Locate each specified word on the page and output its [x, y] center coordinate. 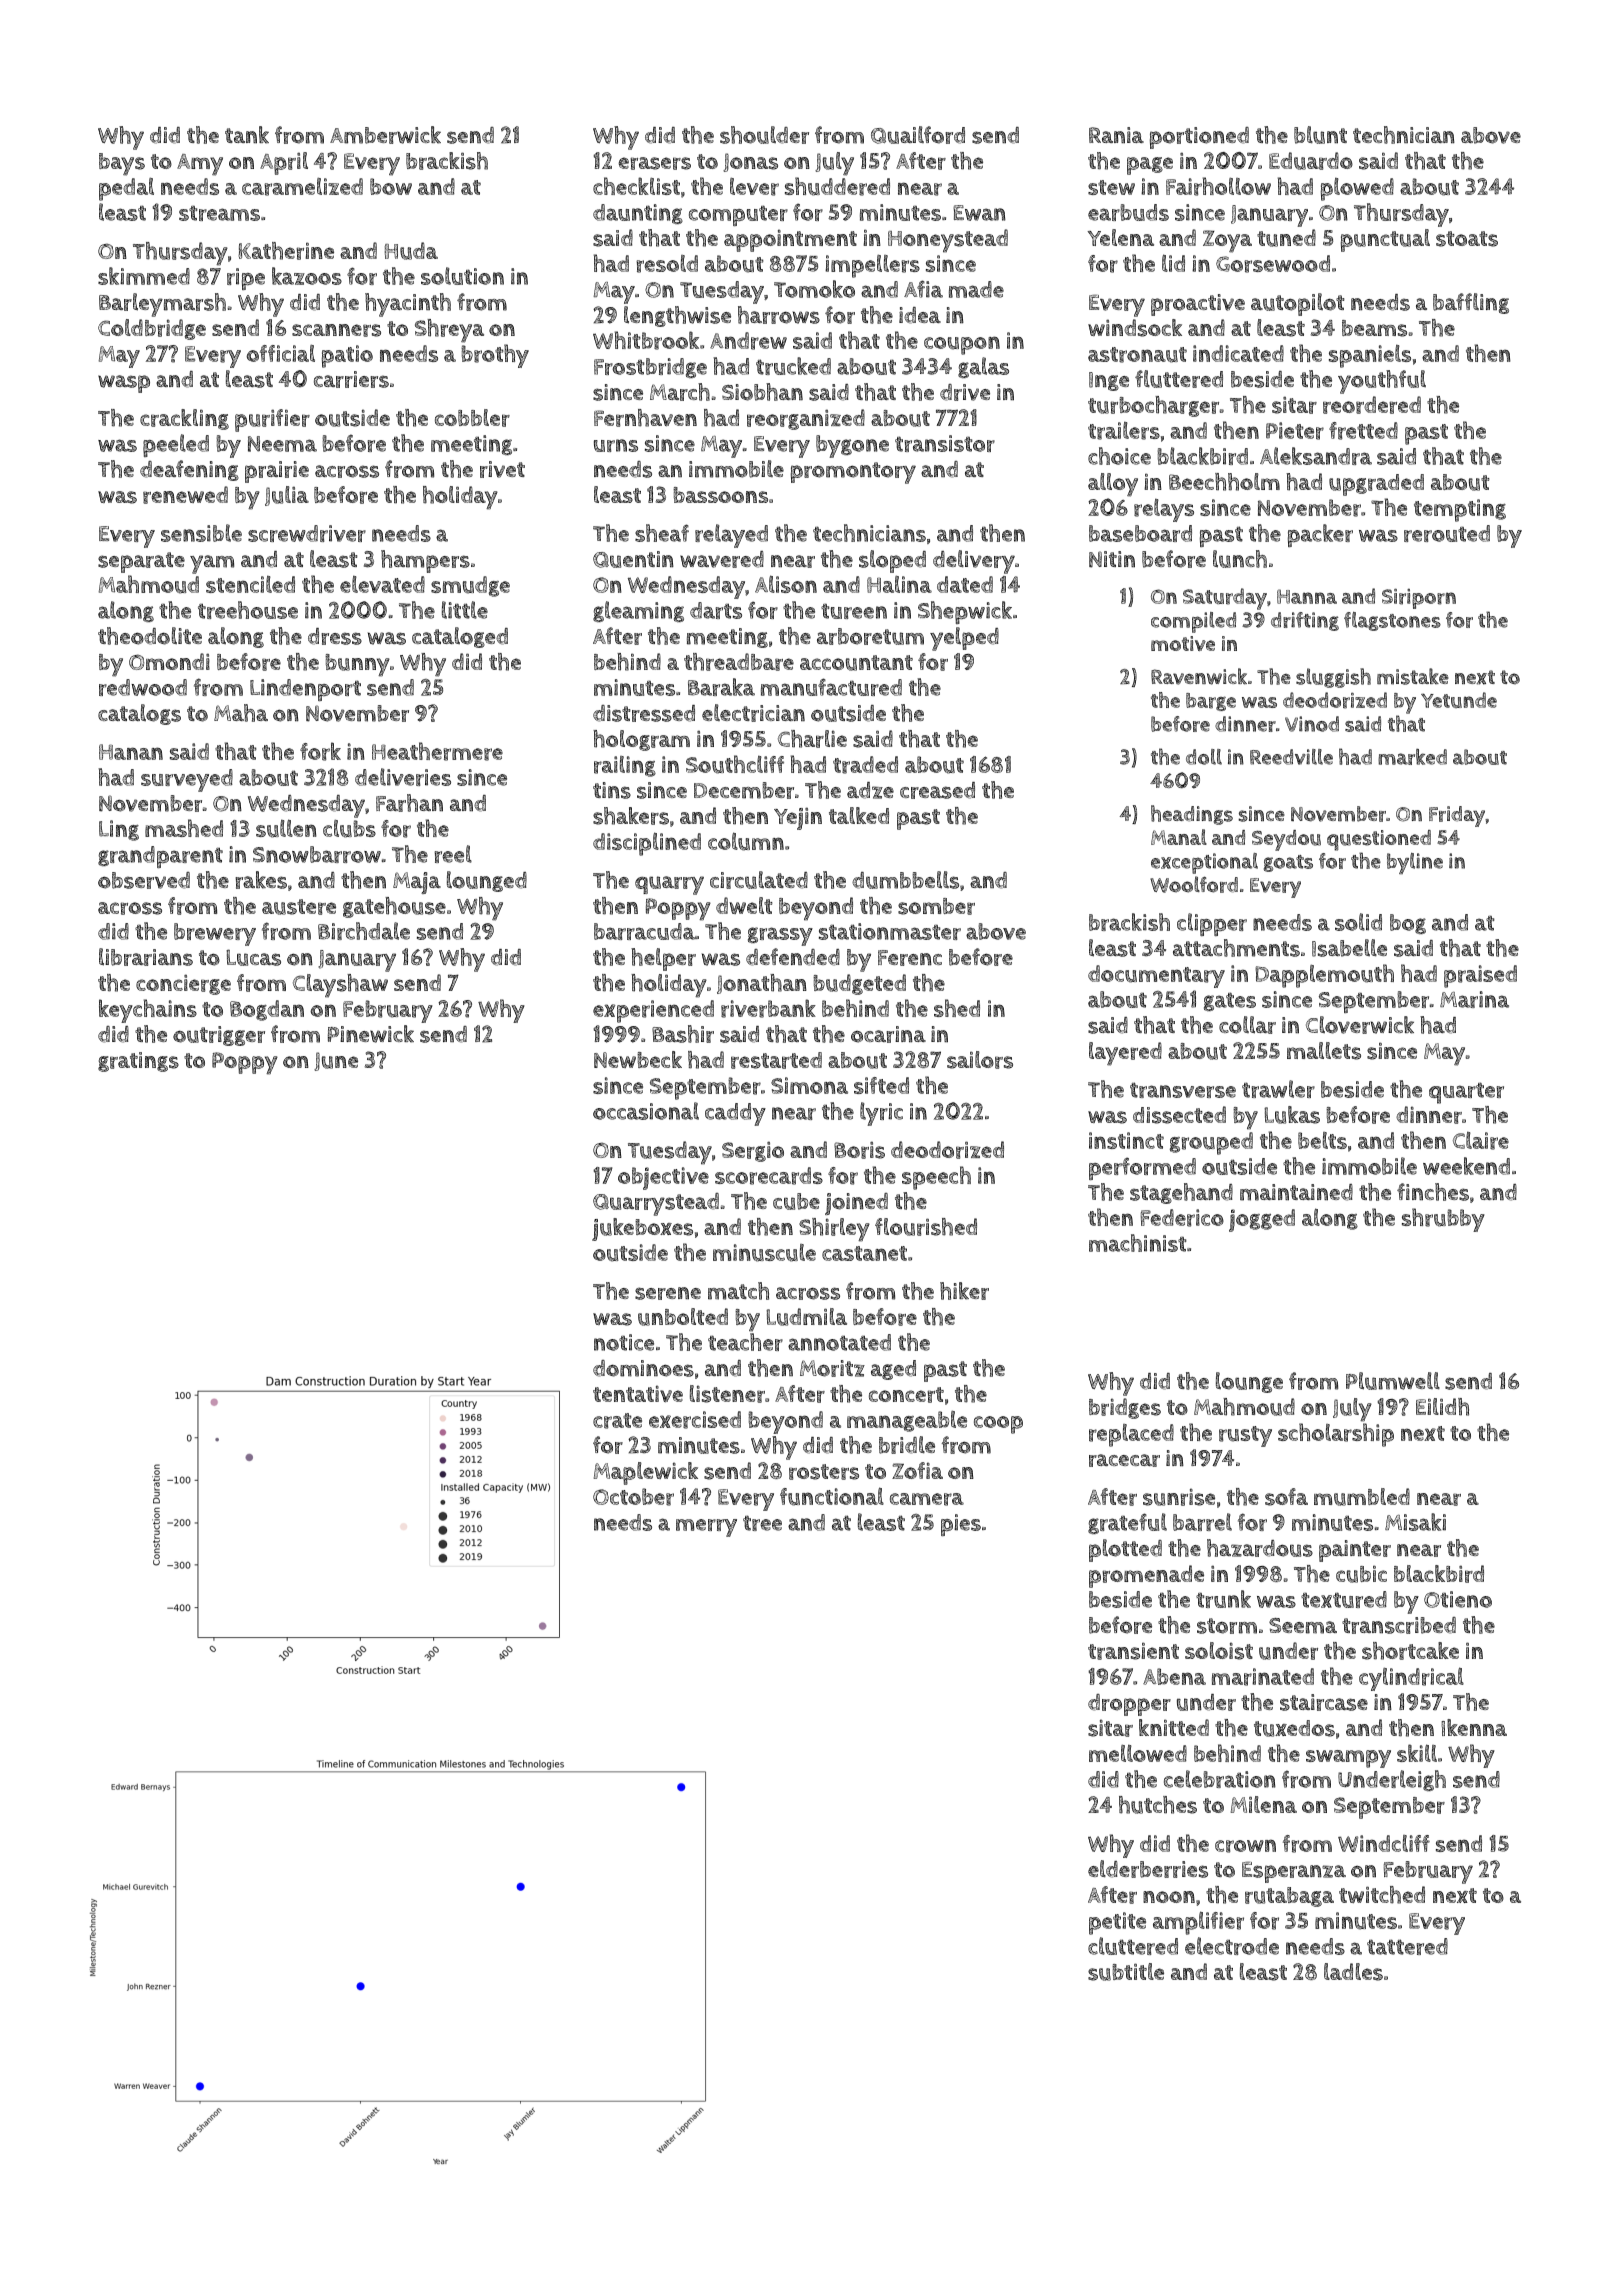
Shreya [449, 331]
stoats [1467, 239]
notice [624, 1342]
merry [706, 1528]
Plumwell [1393, 1381]
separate [141, 562]
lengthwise [677, 316]
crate [617, 1421]
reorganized [806, 419]
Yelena [1120, 237]
